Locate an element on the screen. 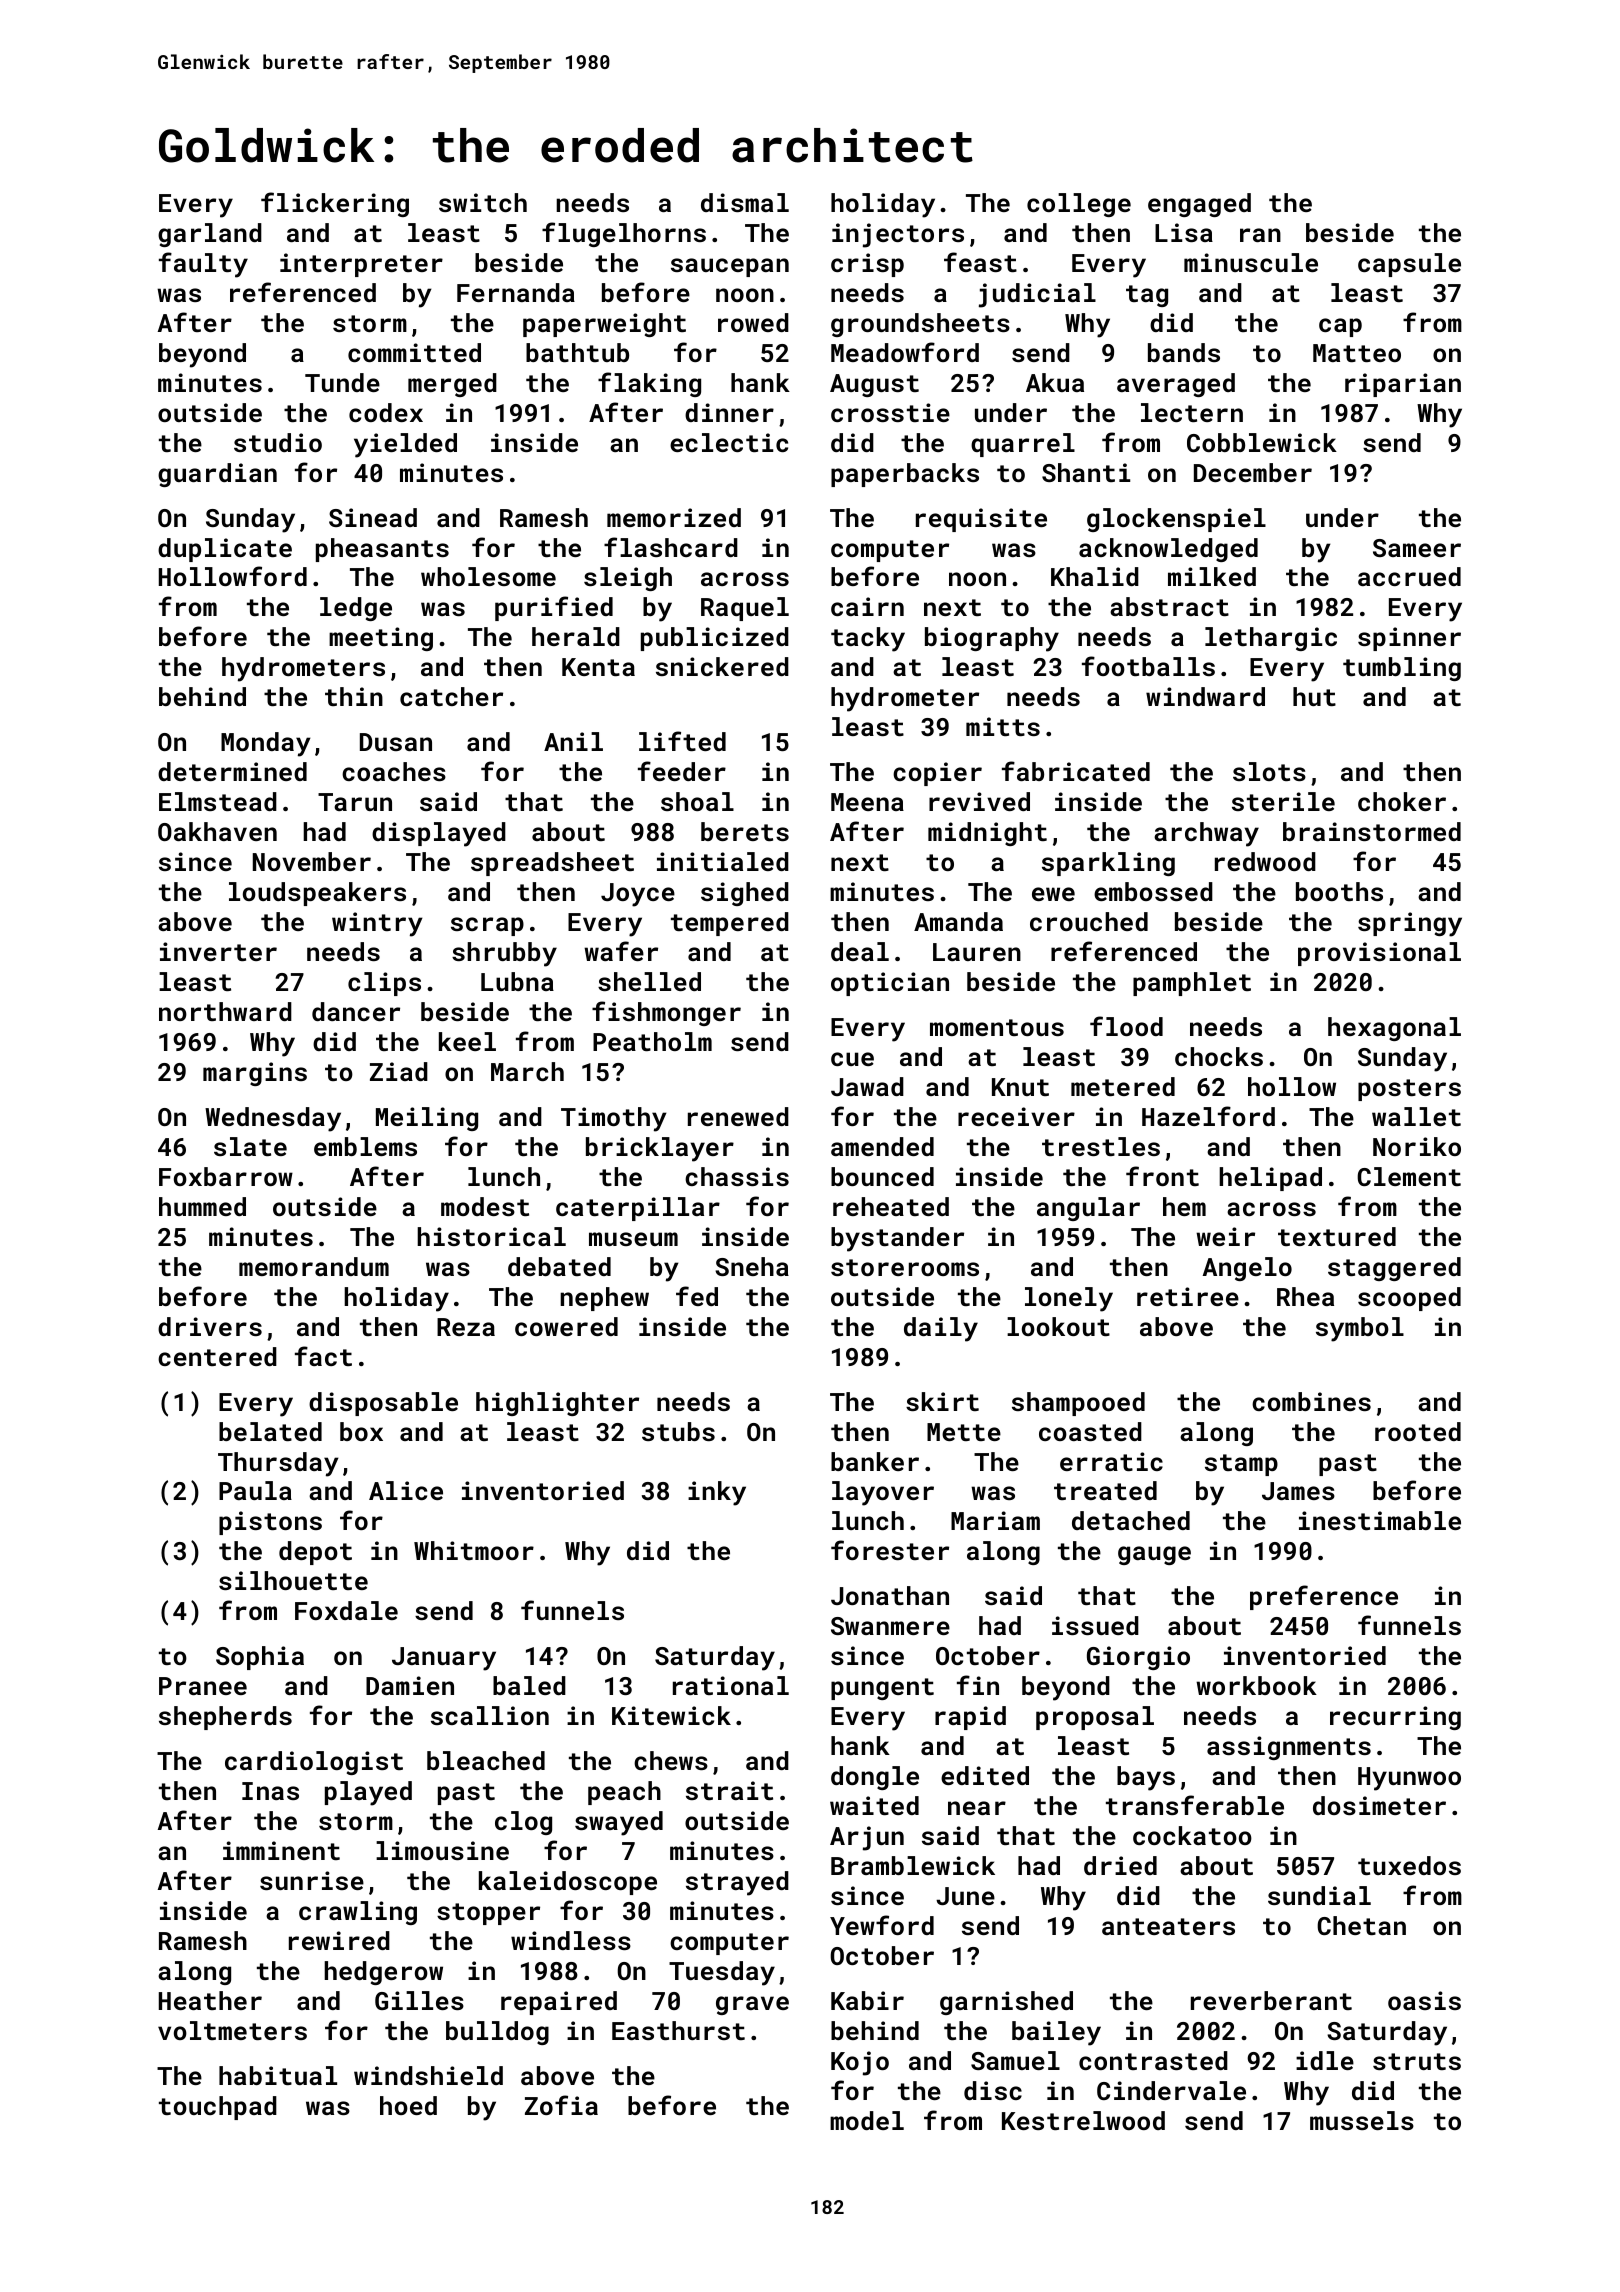 This screenshot has width=1620, height=2292. snickered is located at coordinates (722, 666).
